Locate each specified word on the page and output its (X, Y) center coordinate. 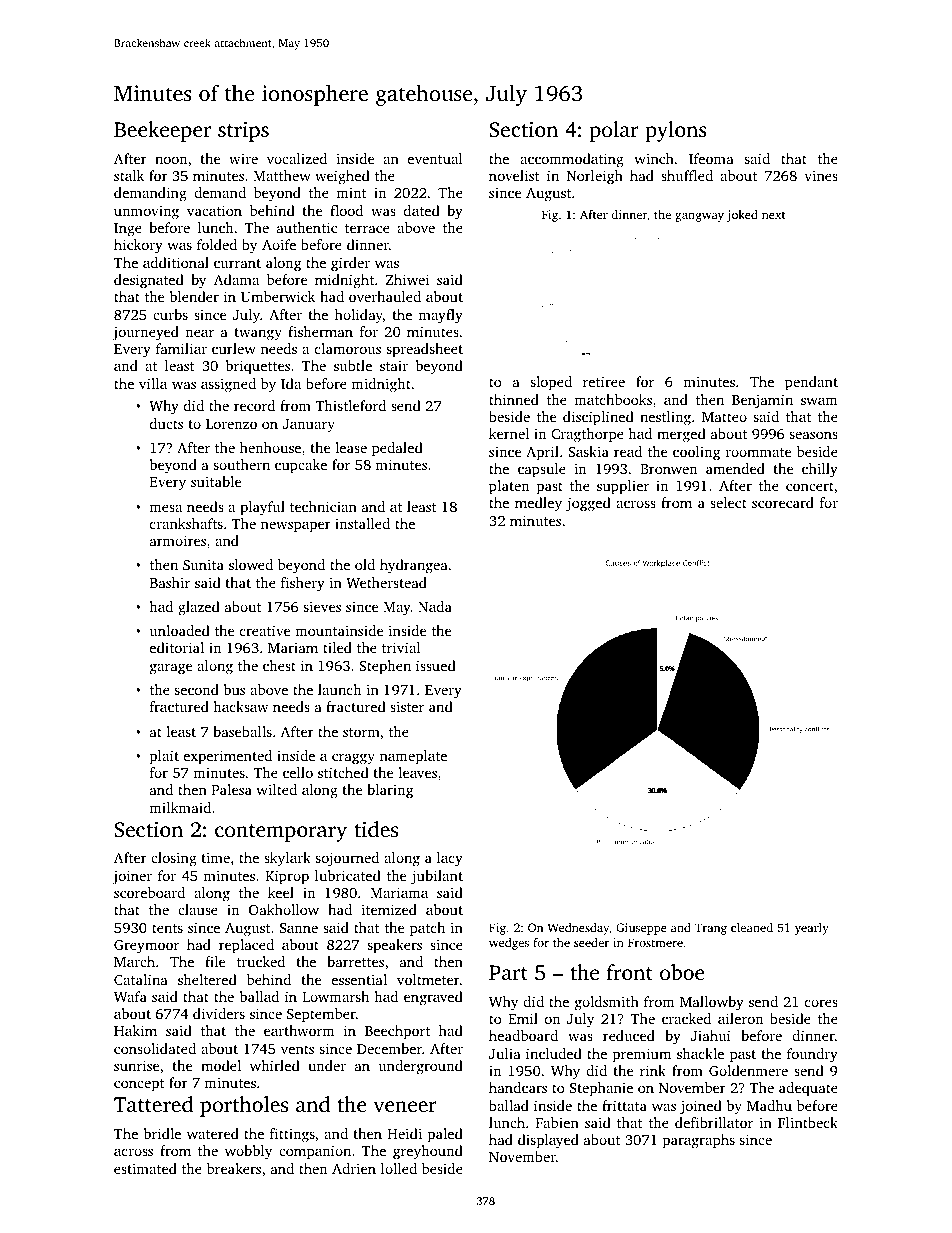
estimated (145, 1168)
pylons (676, 131)
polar (614, 131)
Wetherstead (386, 582)
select (728, 502)
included (554, 1053)
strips (243, 132)
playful (262, 508)
